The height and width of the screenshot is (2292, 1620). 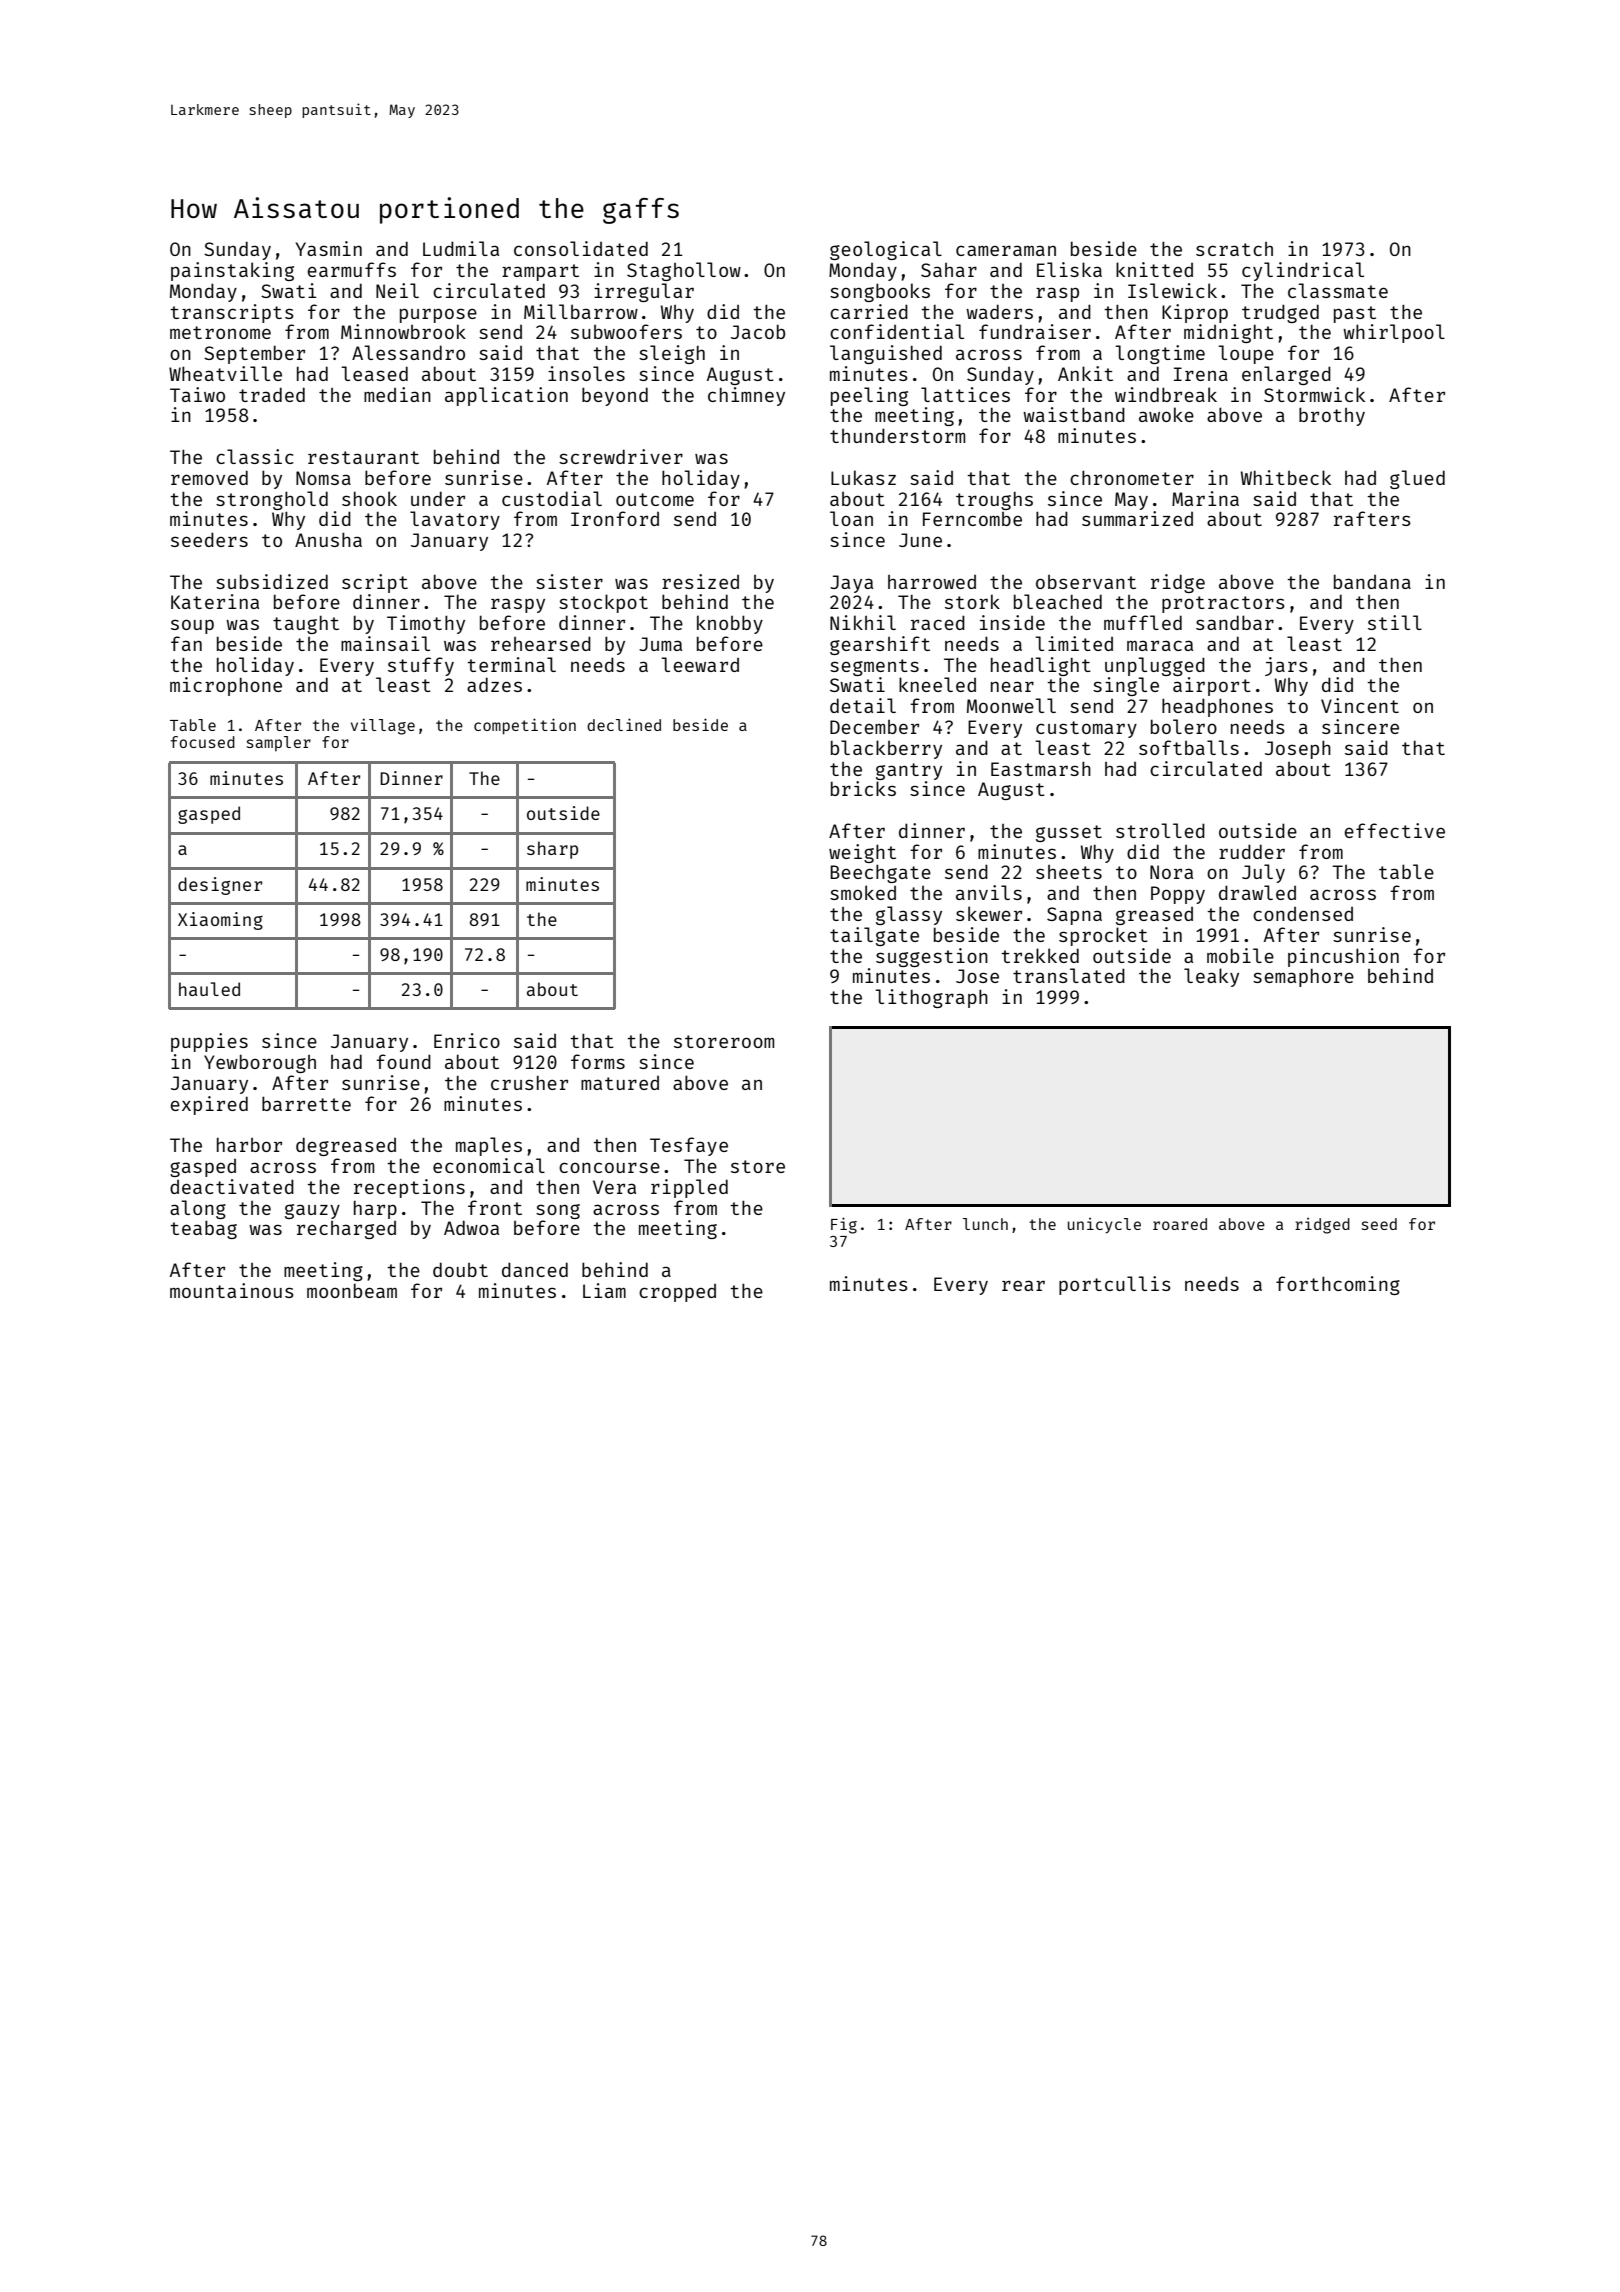 What do you see at coordinates (886, 354) in the screenshot?
I see `languished` at bounding box center [886, 354].
